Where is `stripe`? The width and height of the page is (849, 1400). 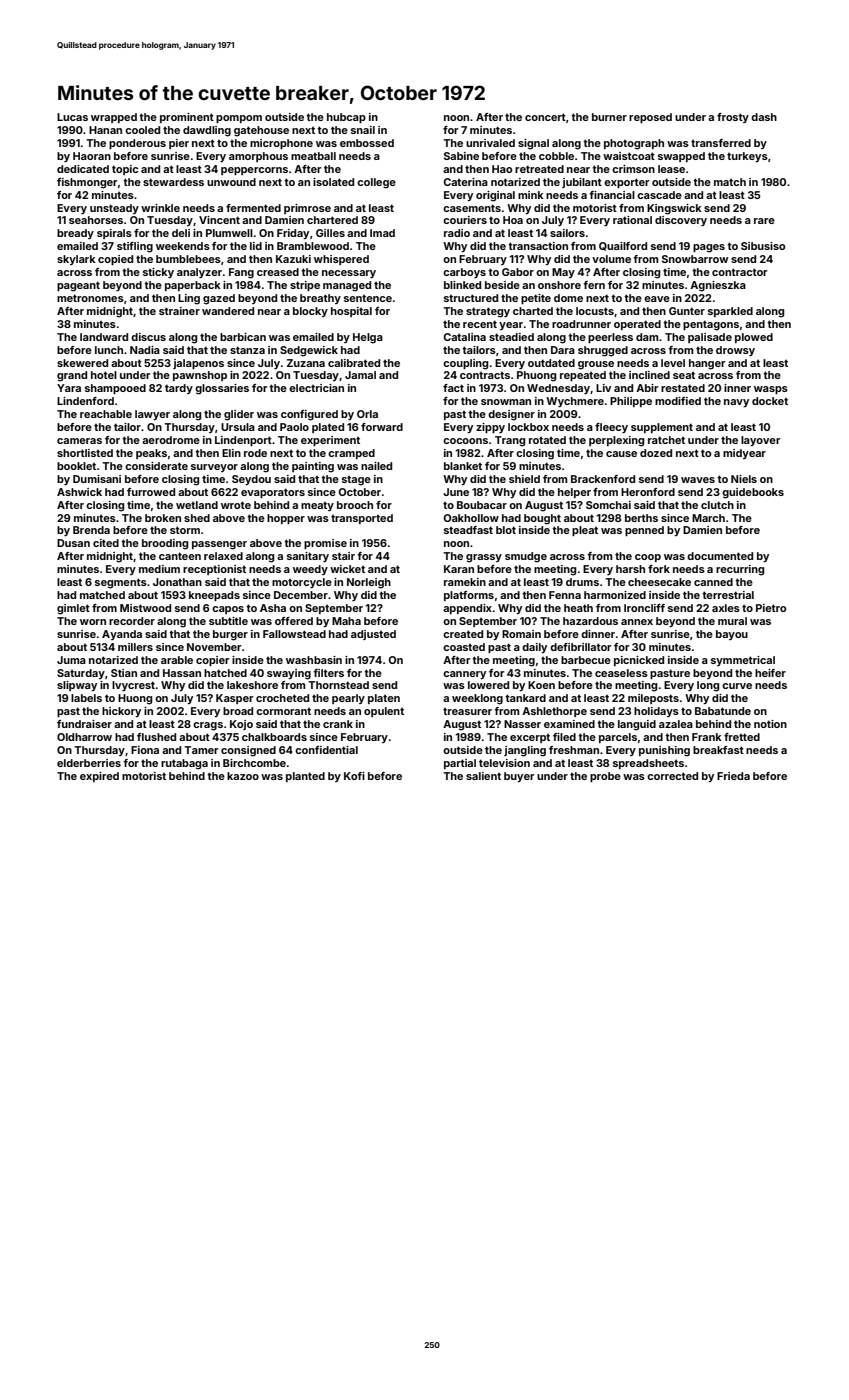 stripe is located at coordinates (305, 286).
